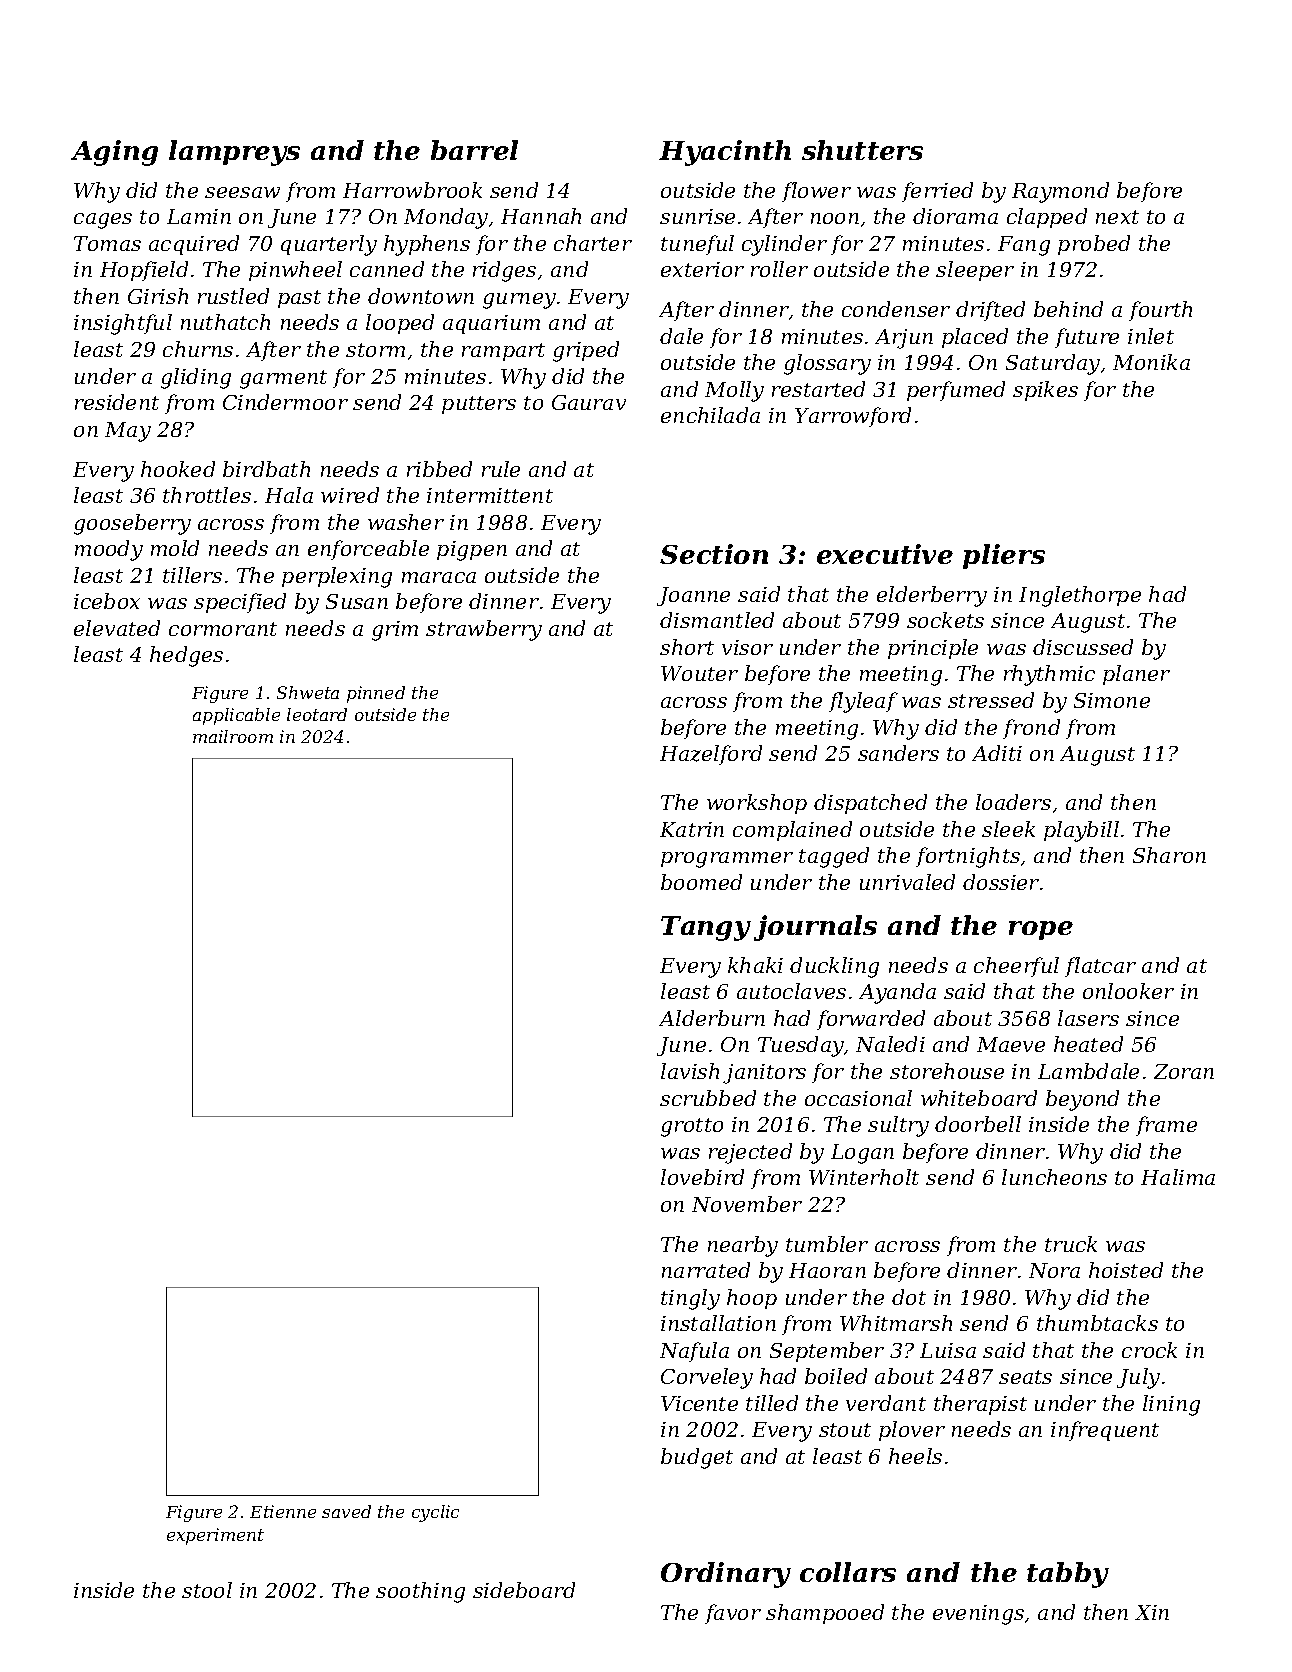 The width and height of the screenshot is (1292, 1672). Describe the element at coordinates (1068, 1575) in the screenshot. I see `tabby` at that location.
